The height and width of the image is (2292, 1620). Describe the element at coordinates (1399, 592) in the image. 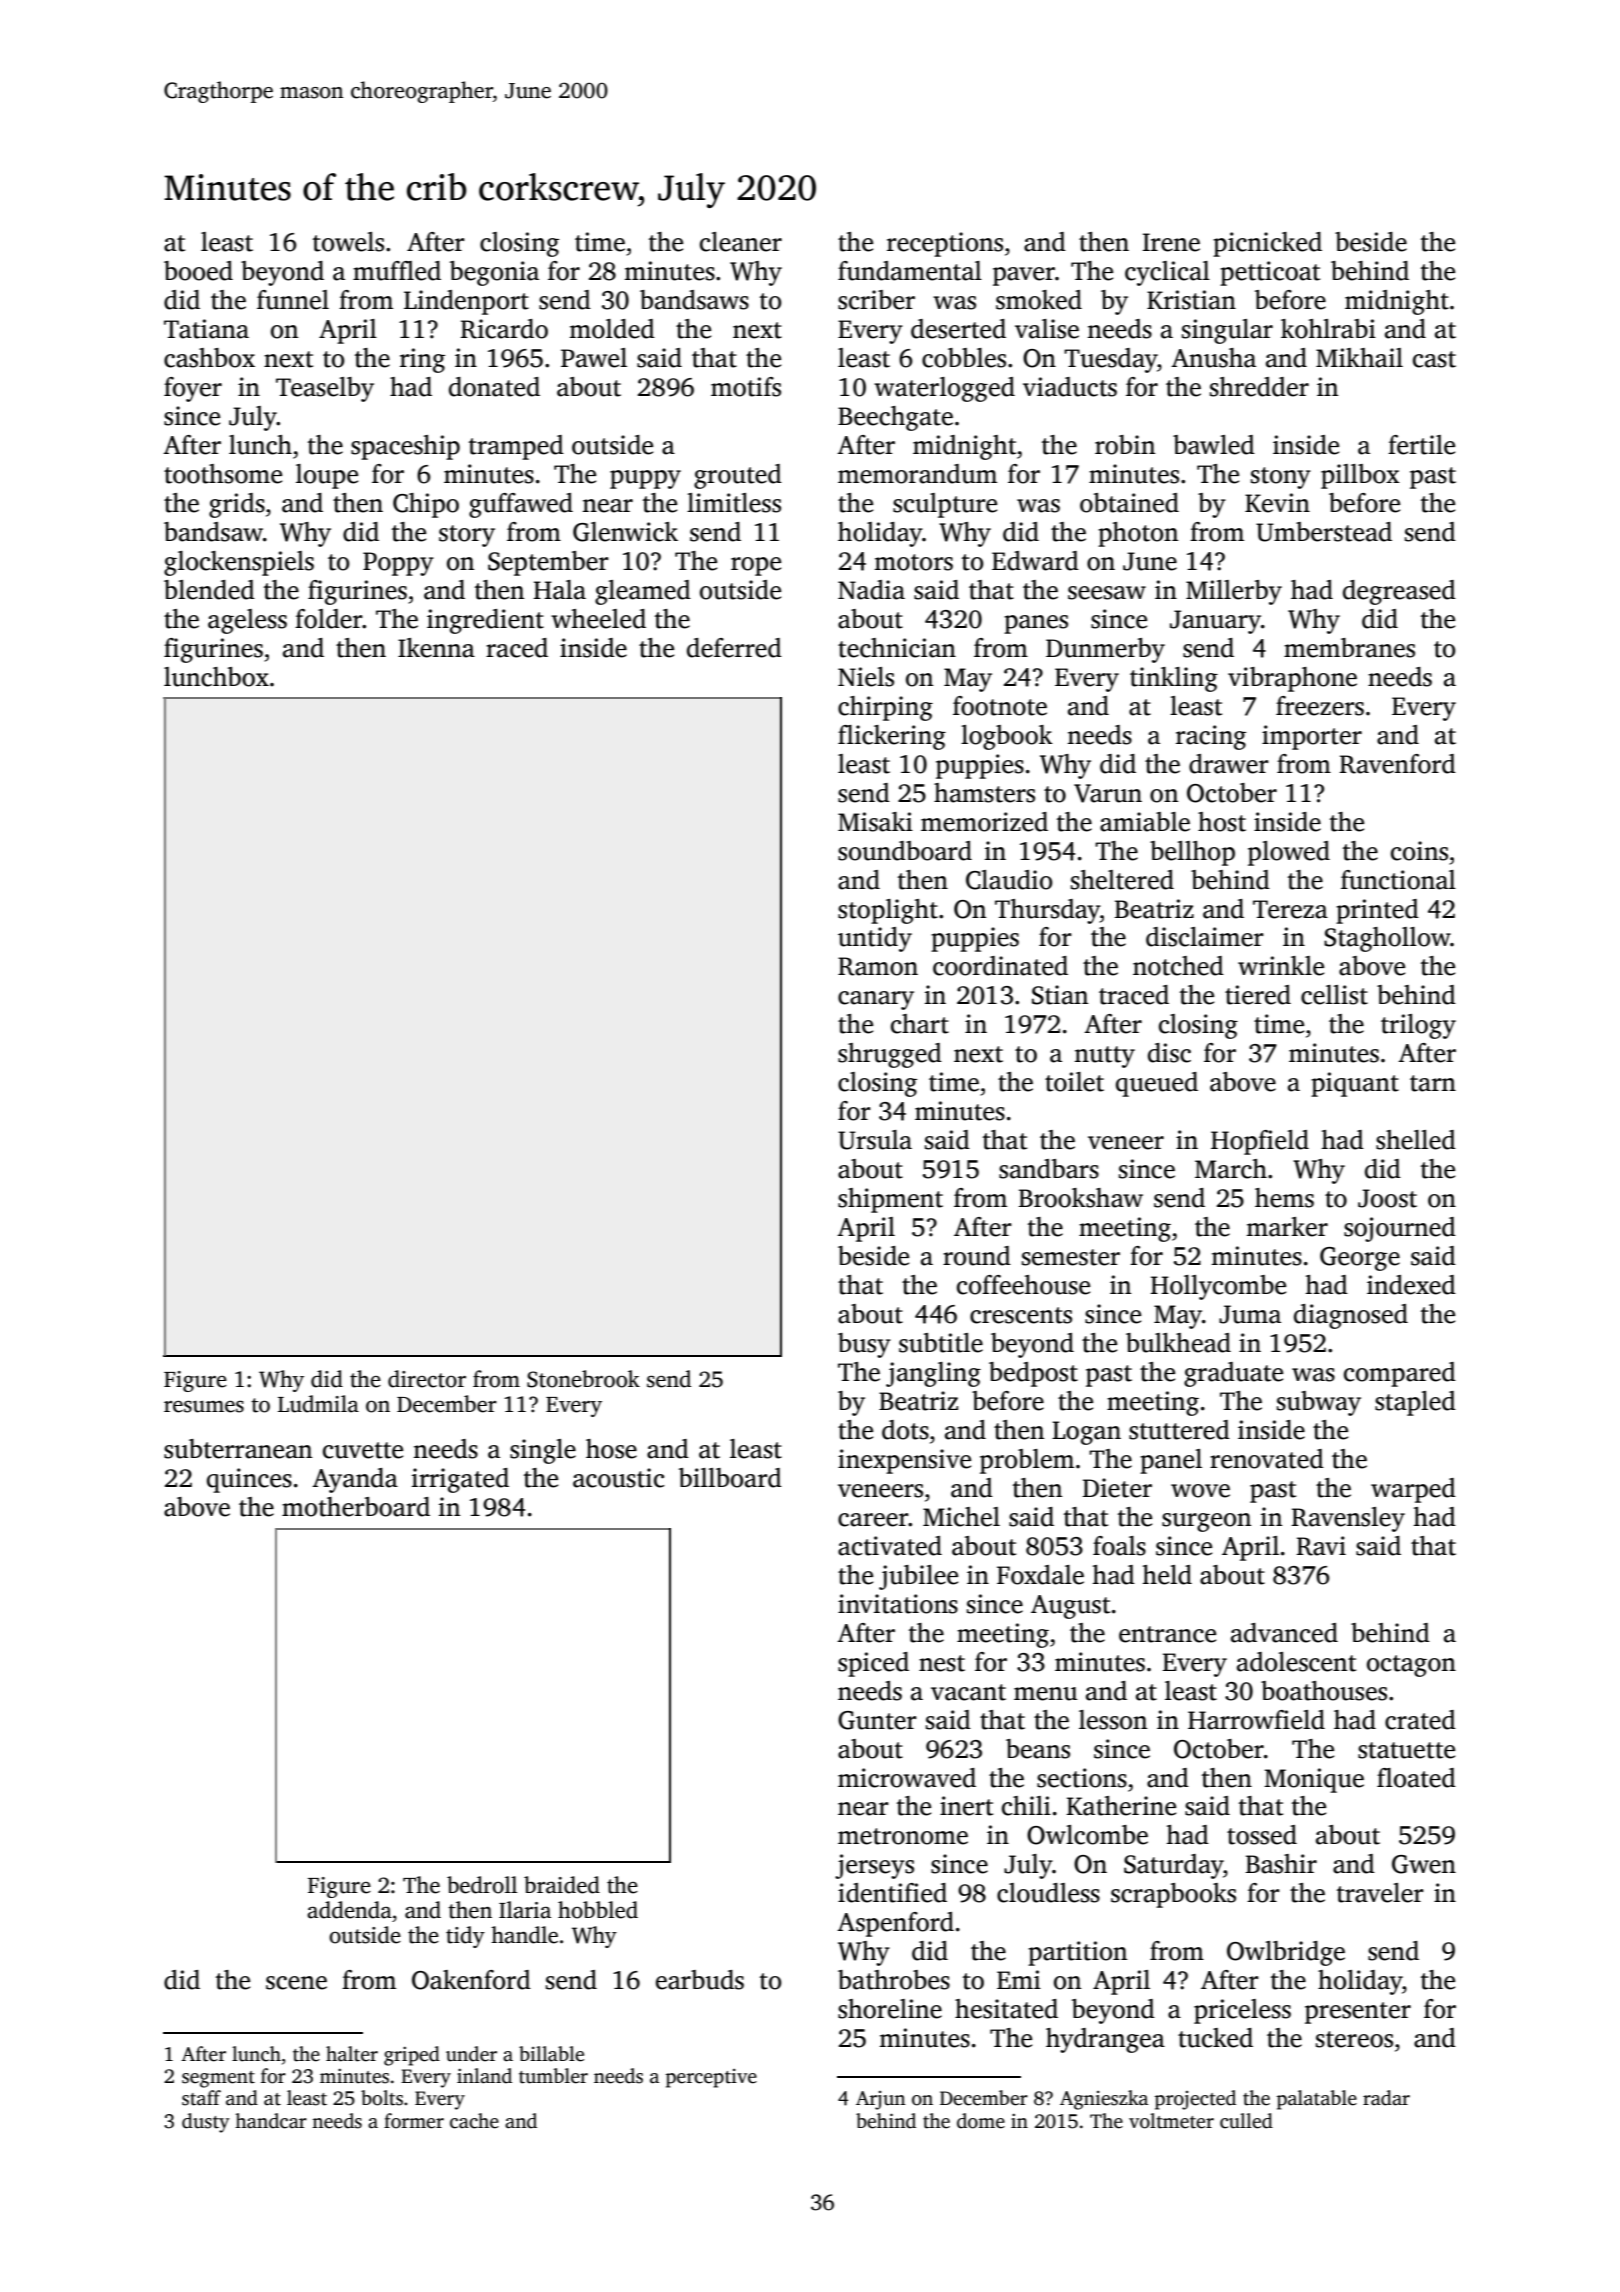

I see `degreased` at that location.
